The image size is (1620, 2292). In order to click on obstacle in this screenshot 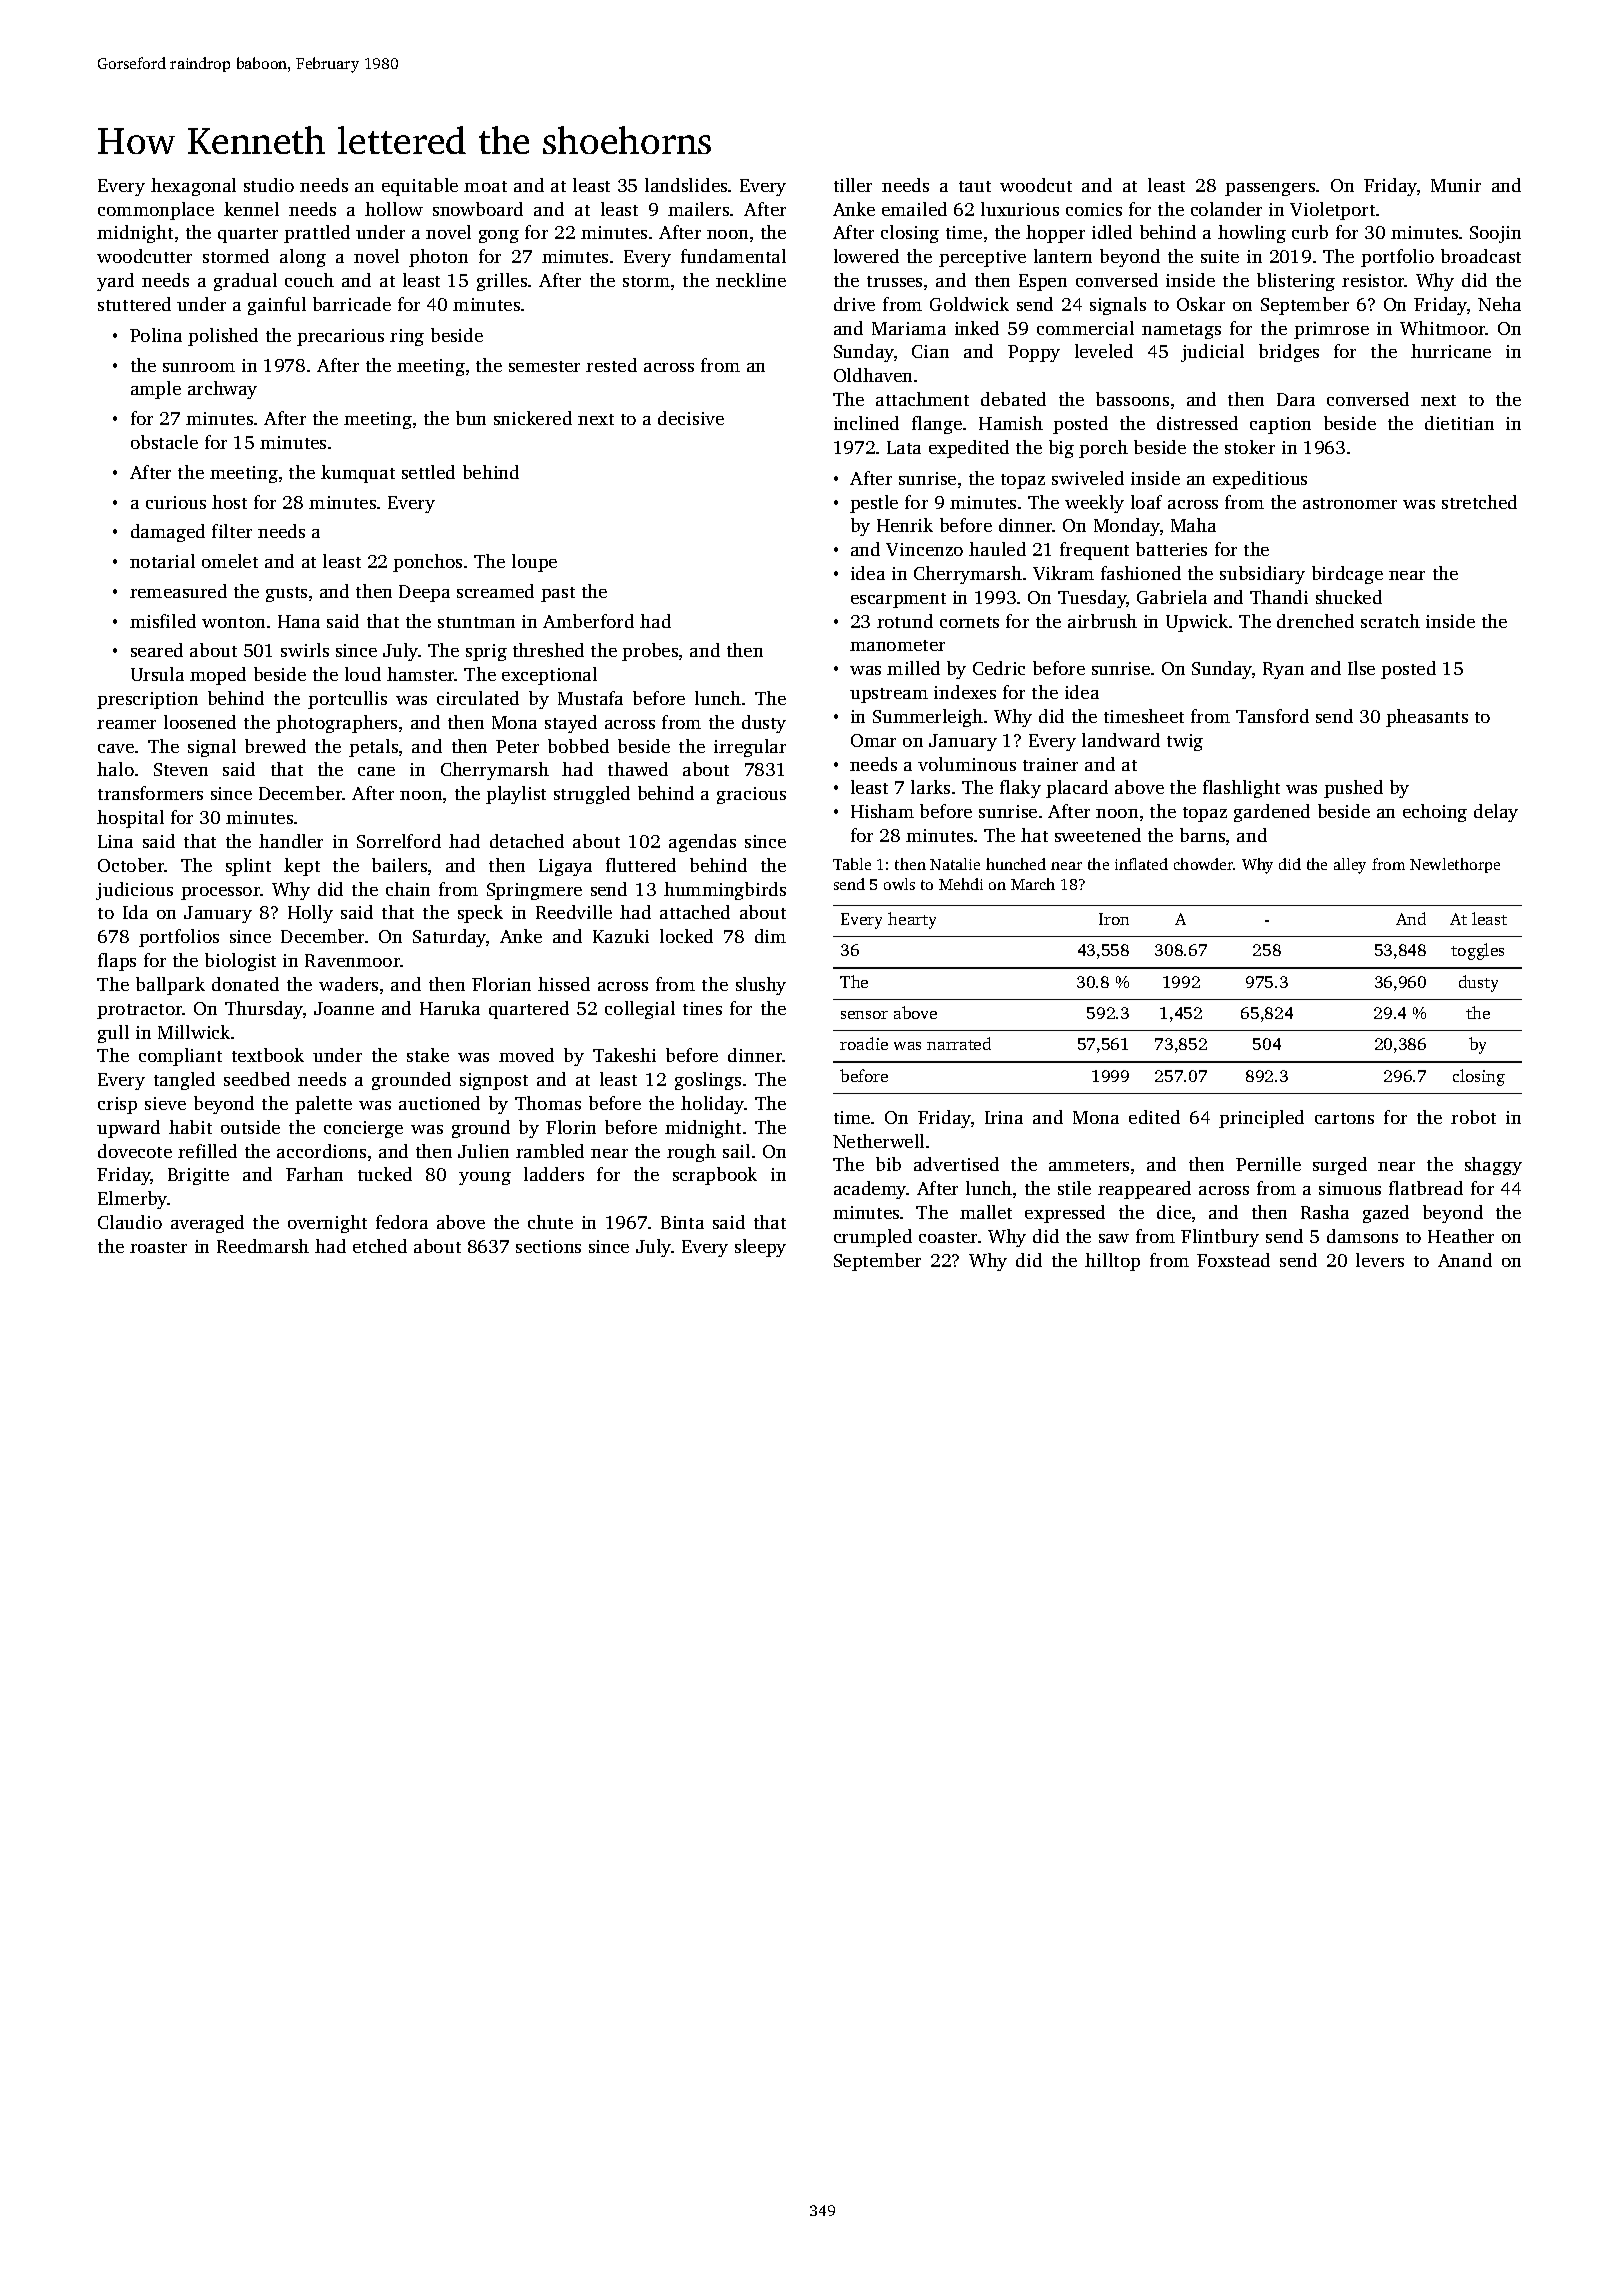, I will do `click(164, 442)`.
